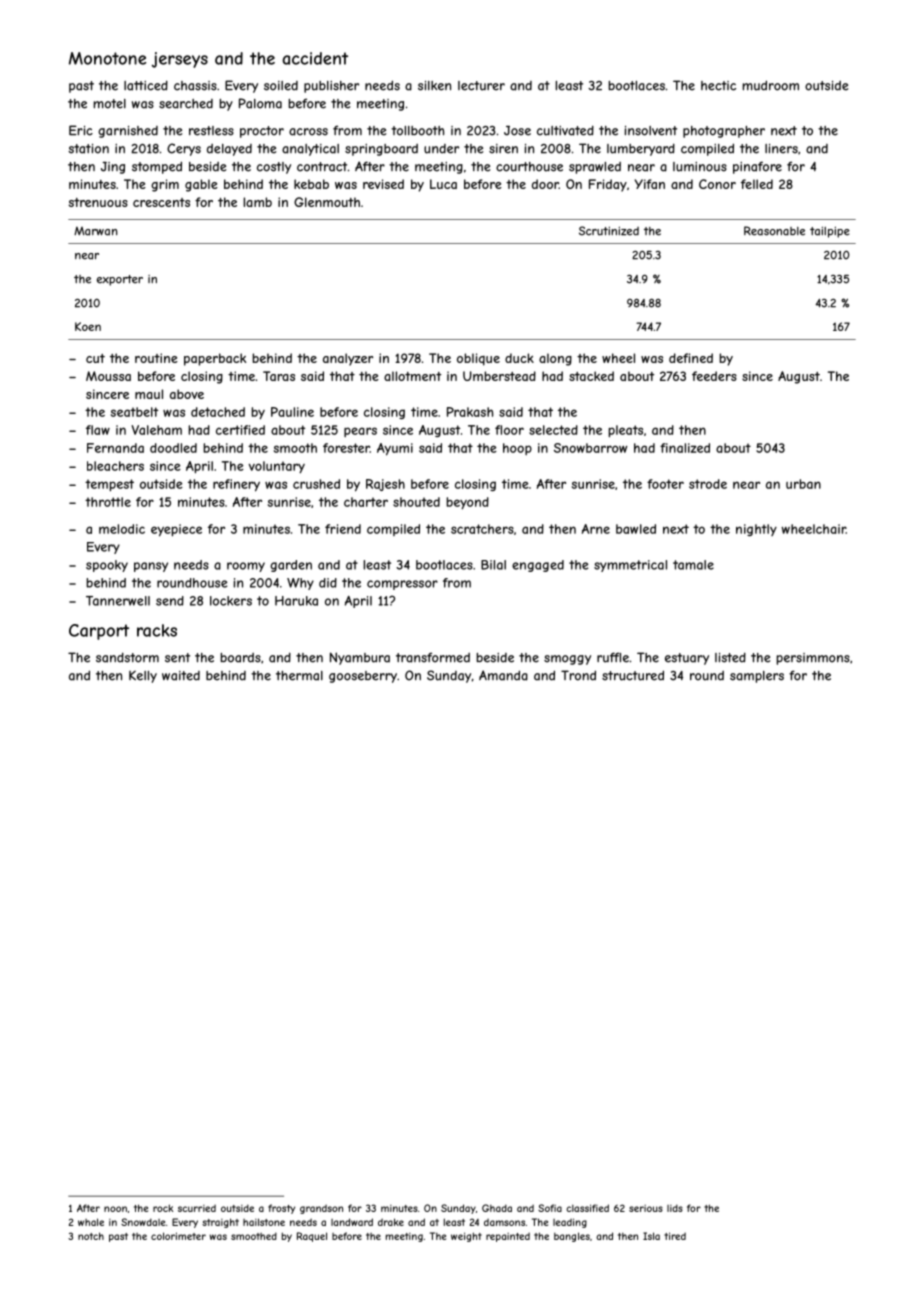 The image size is (924, 1308). Describe the element at coordinates (830, 232) in the page. I see `tailpipe` at that location.
